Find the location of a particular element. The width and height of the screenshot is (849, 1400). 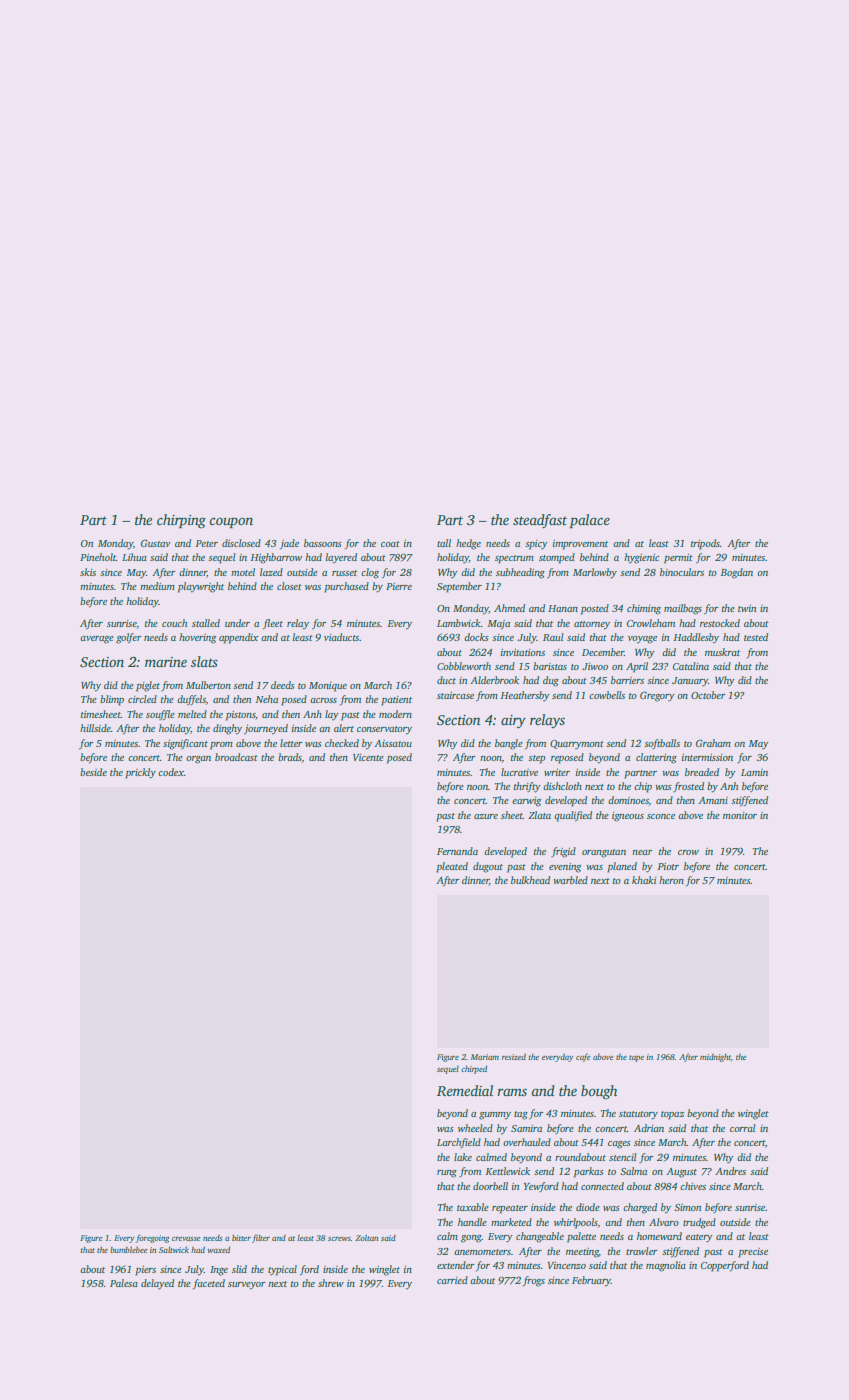

Graham is located at coordinates (713, 743).
